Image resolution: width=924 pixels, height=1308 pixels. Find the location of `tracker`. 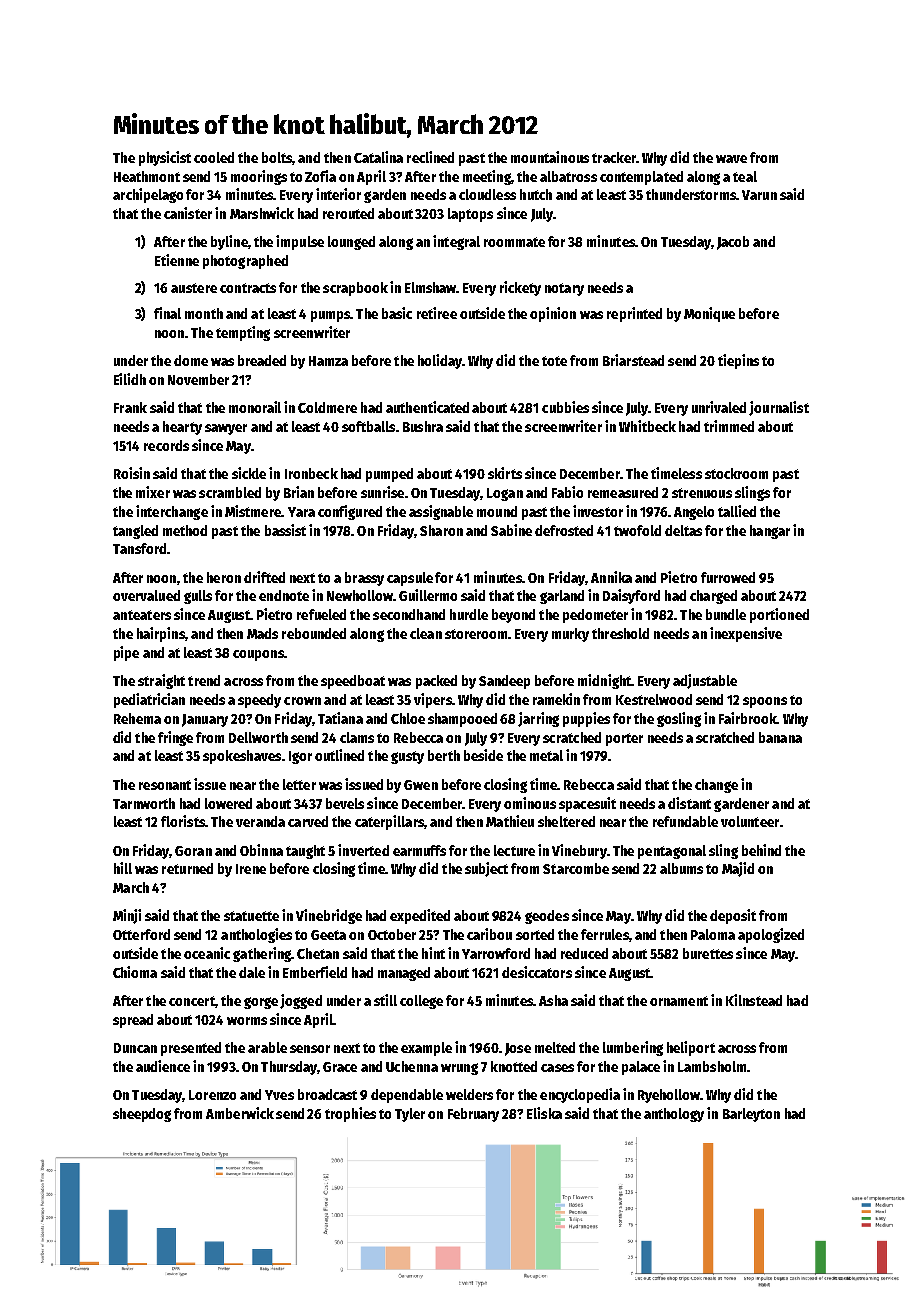

tracker is located at coordinates (614, 157).
